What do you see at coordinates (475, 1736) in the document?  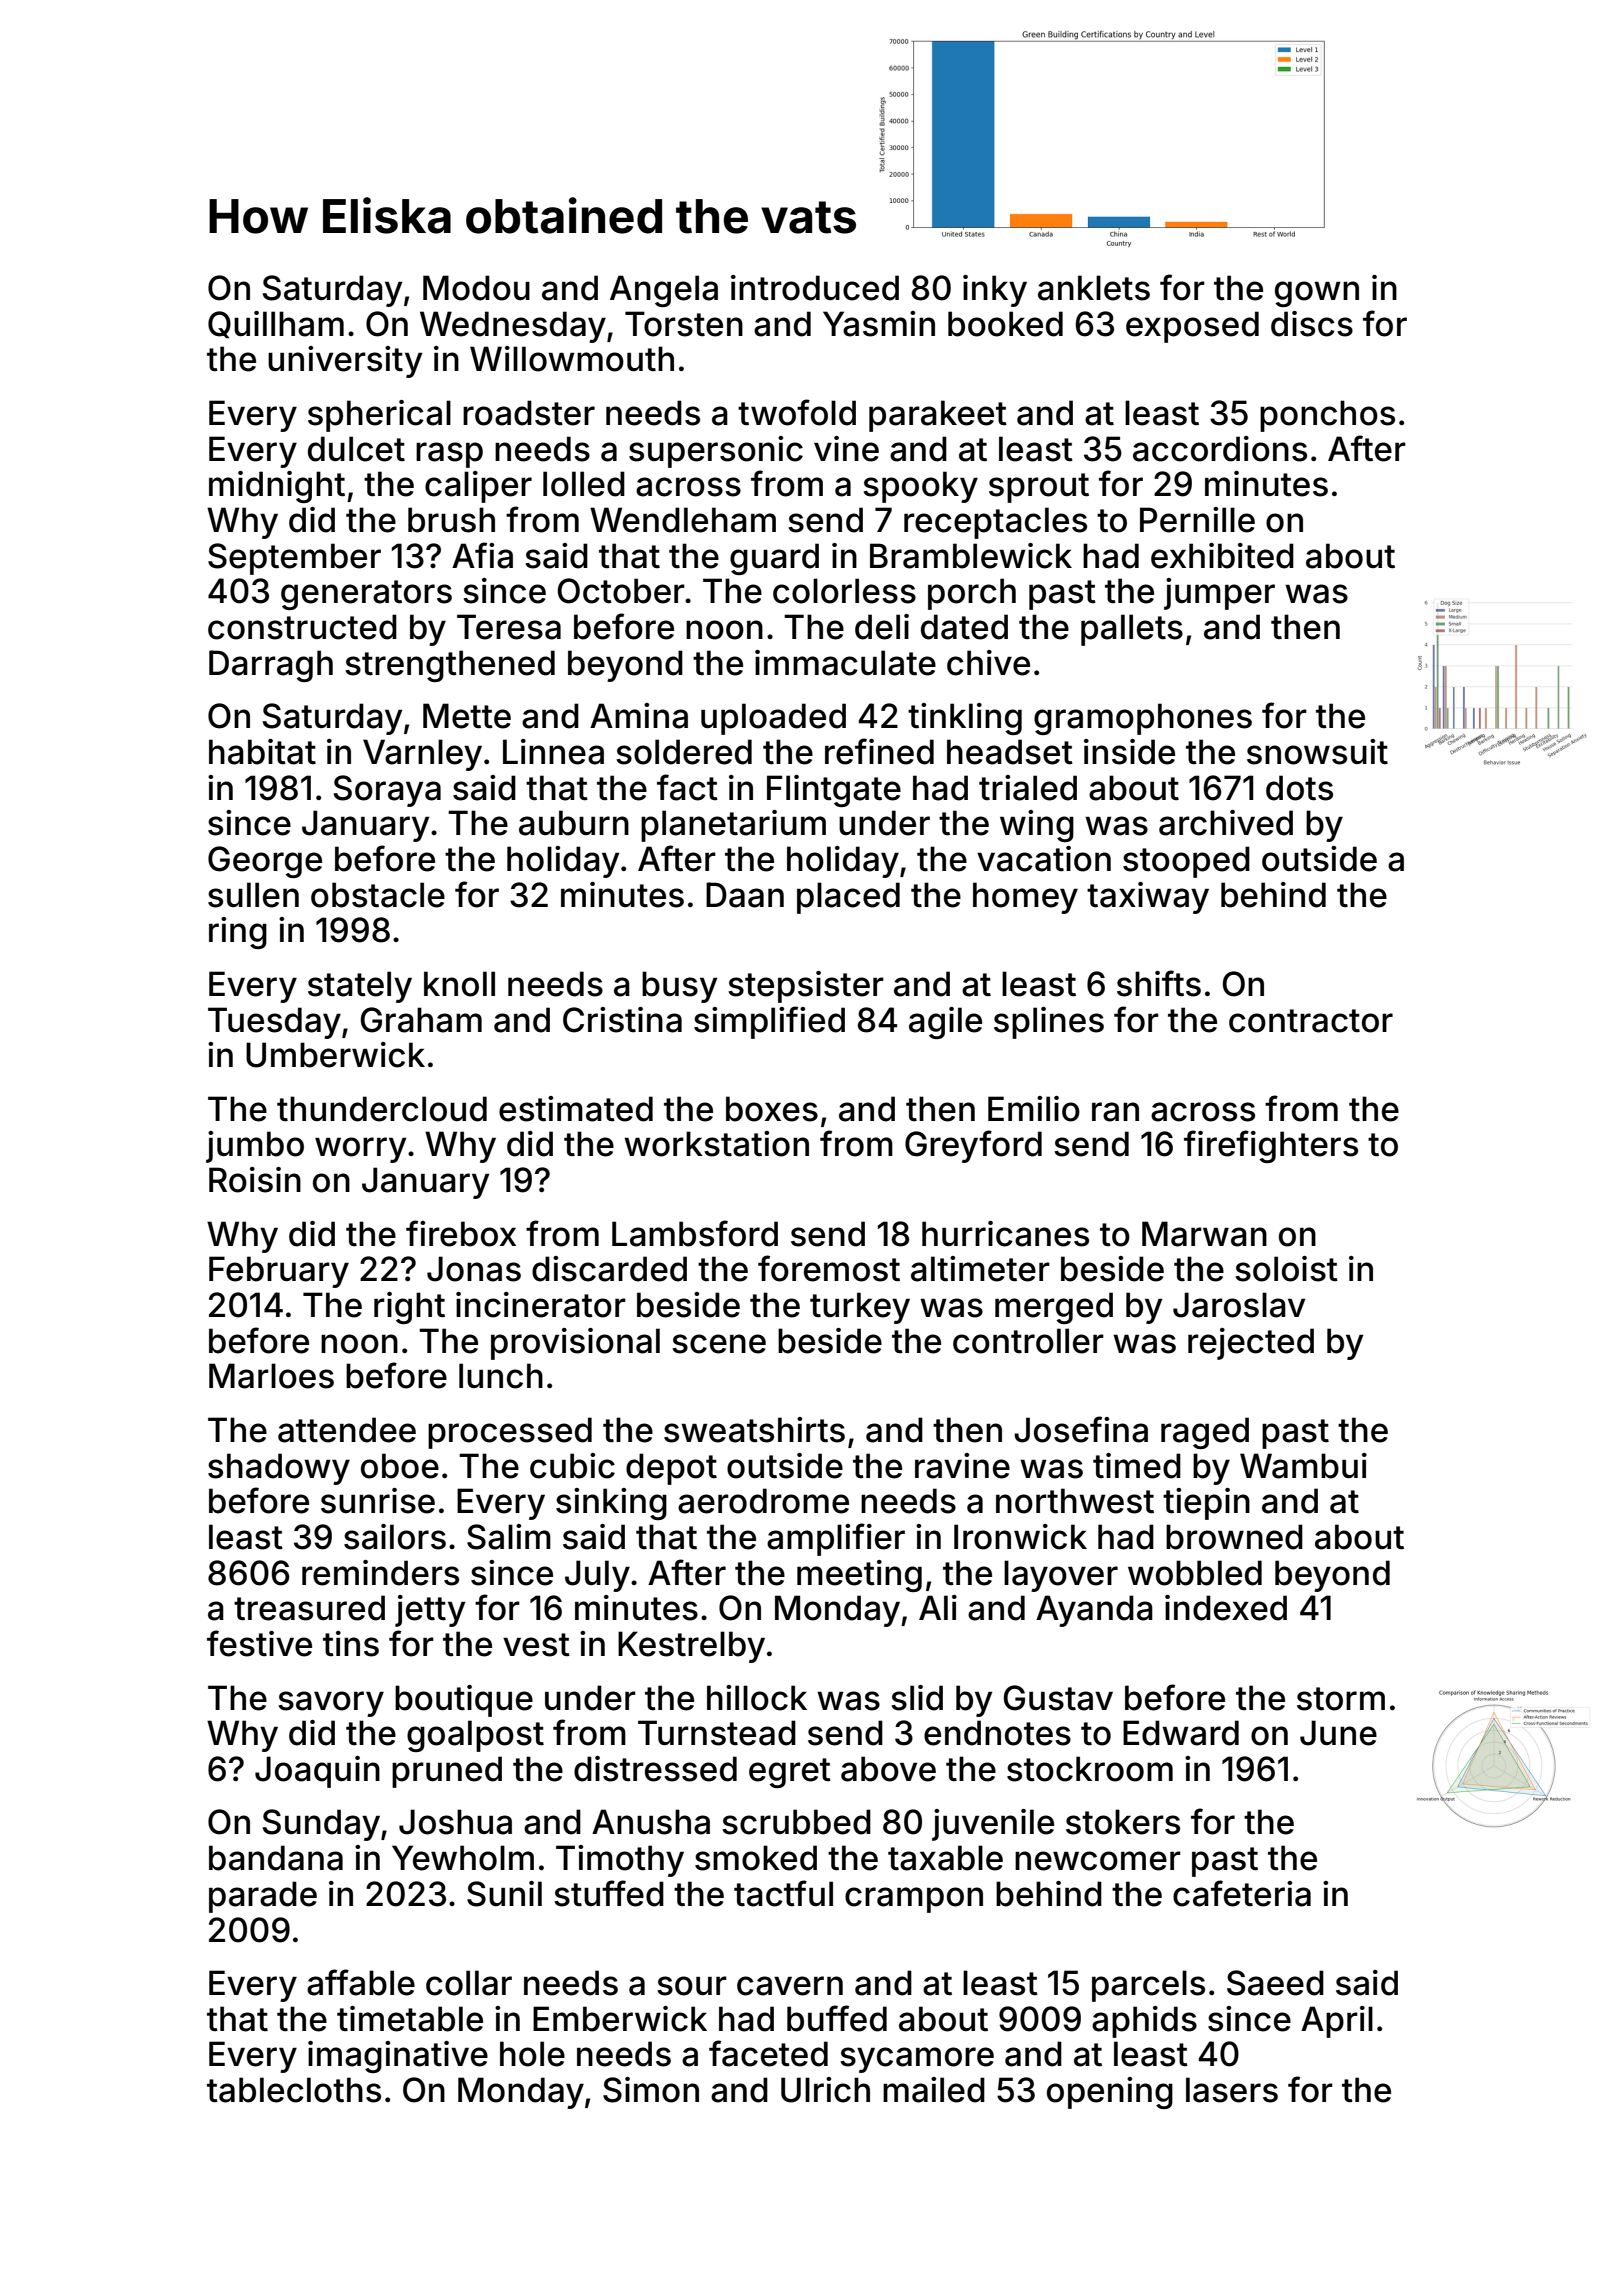 I see `goalpost` at bounding box center [475, 1736].
